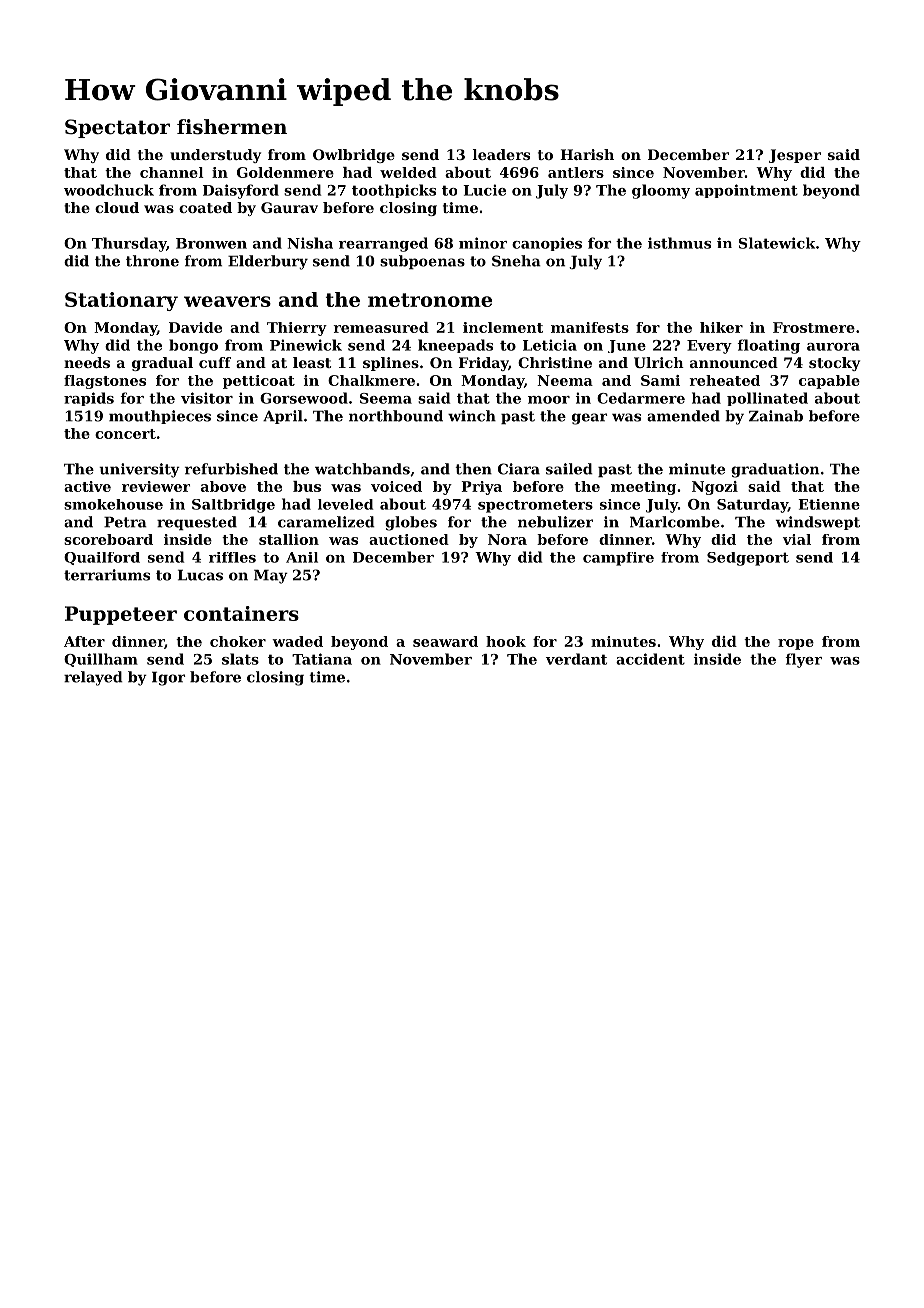  Describe the element at coordinates (683, 416) in the document. I see `amended` at that location.
